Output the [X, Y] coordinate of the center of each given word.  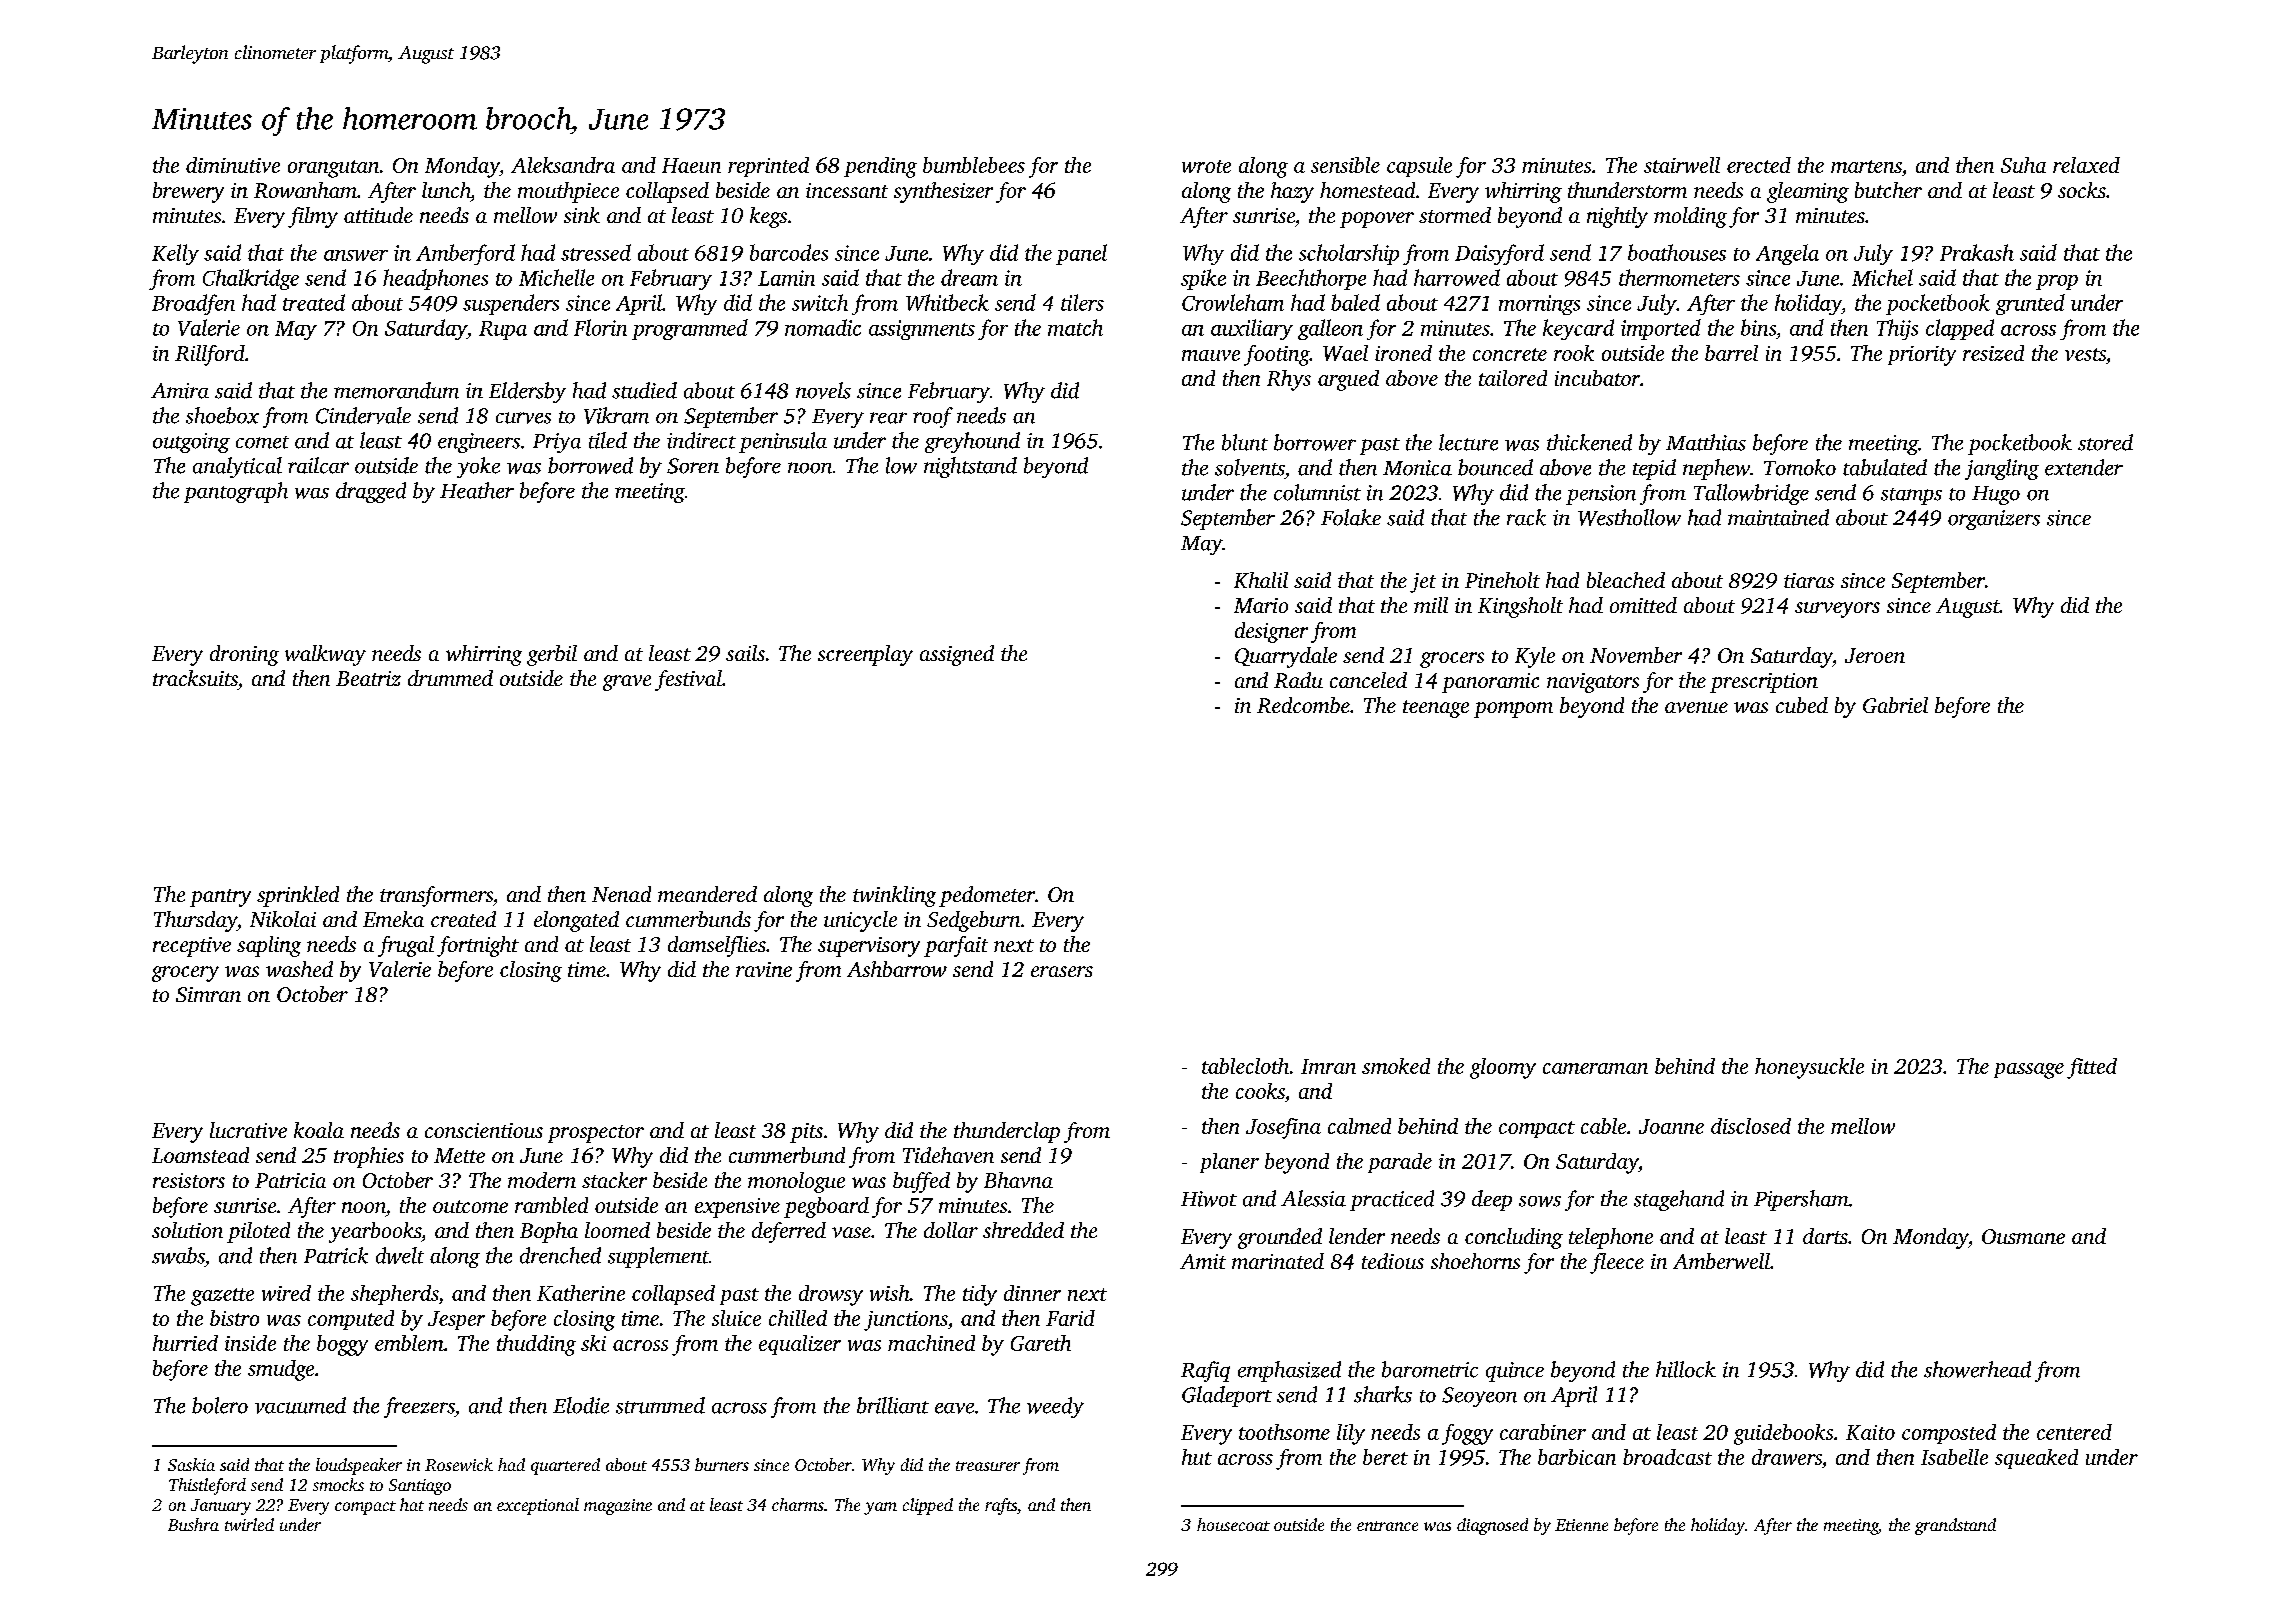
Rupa [503, 330]
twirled [249, 1524]
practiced [1392, 1200]
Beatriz [368, 678]
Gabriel [1895, 705]
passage [2029, 1071]
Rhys [1289, 380]
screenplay [865, 655]
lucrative [248, 1130]
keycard [1578, 329]
